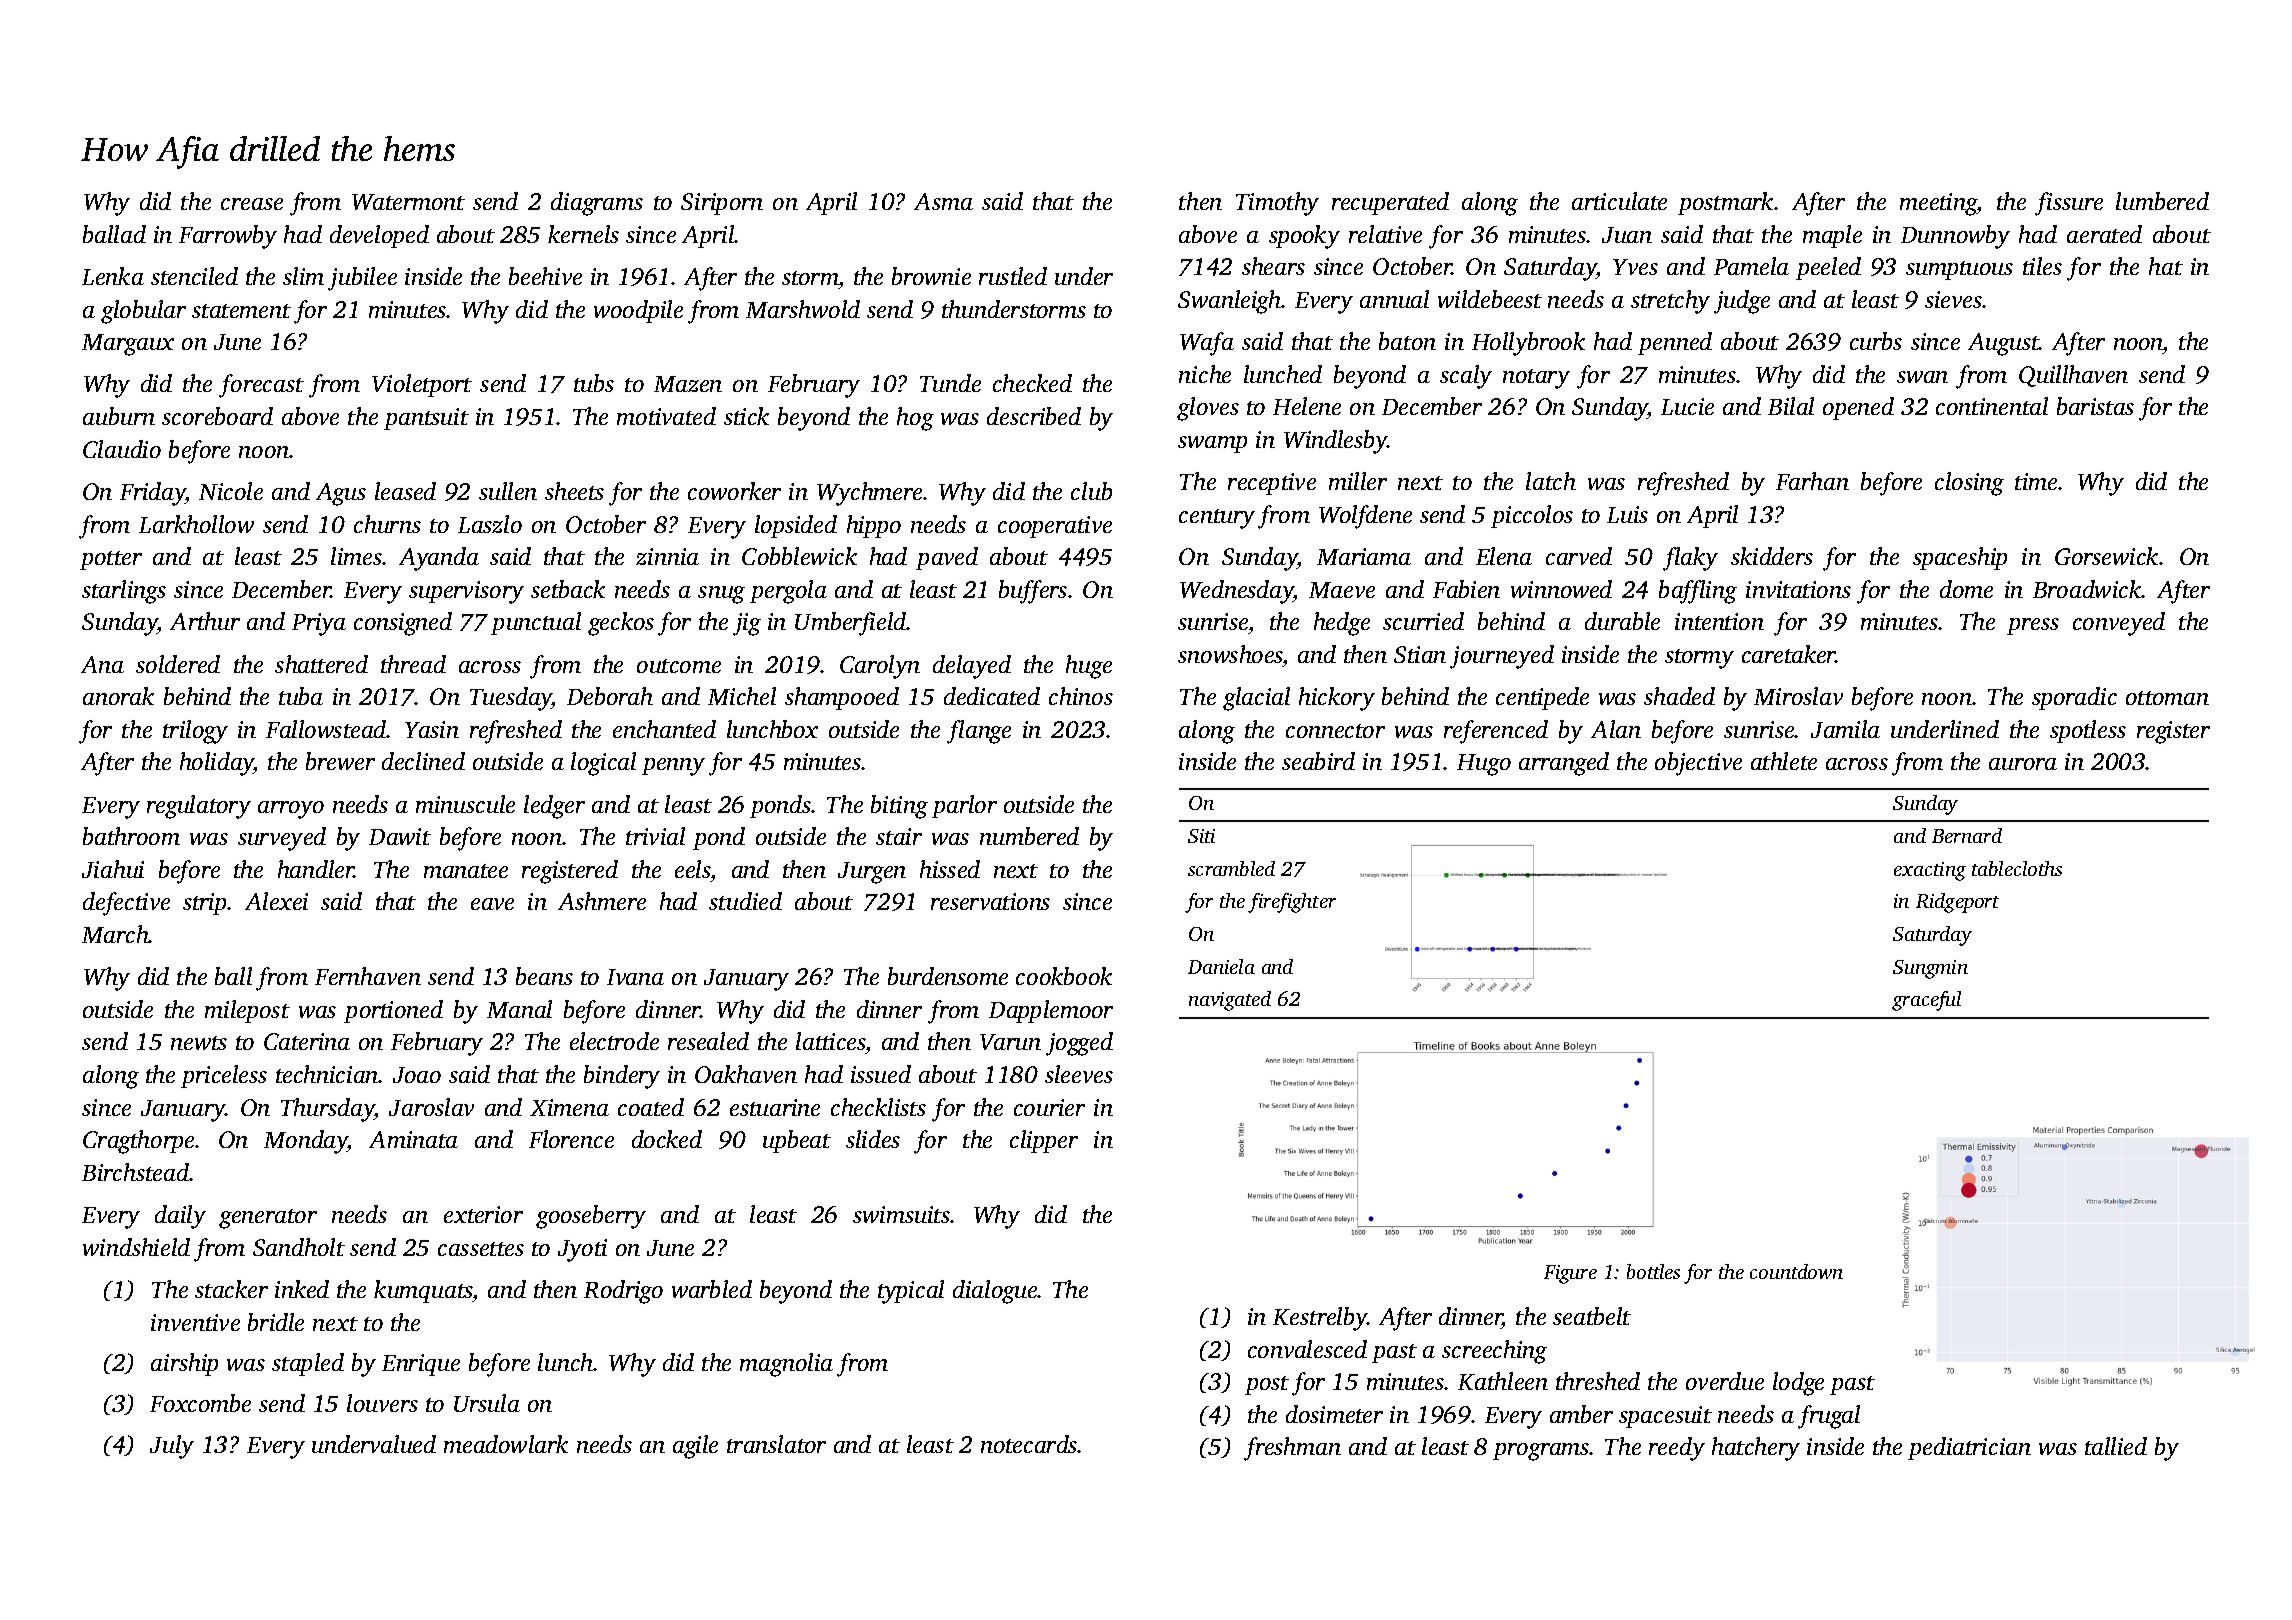 The width and height of the screenshot is (2292, 1620). Describe the element at coordinates (1034, 416) in the screenshot. I see `described` at that location.
